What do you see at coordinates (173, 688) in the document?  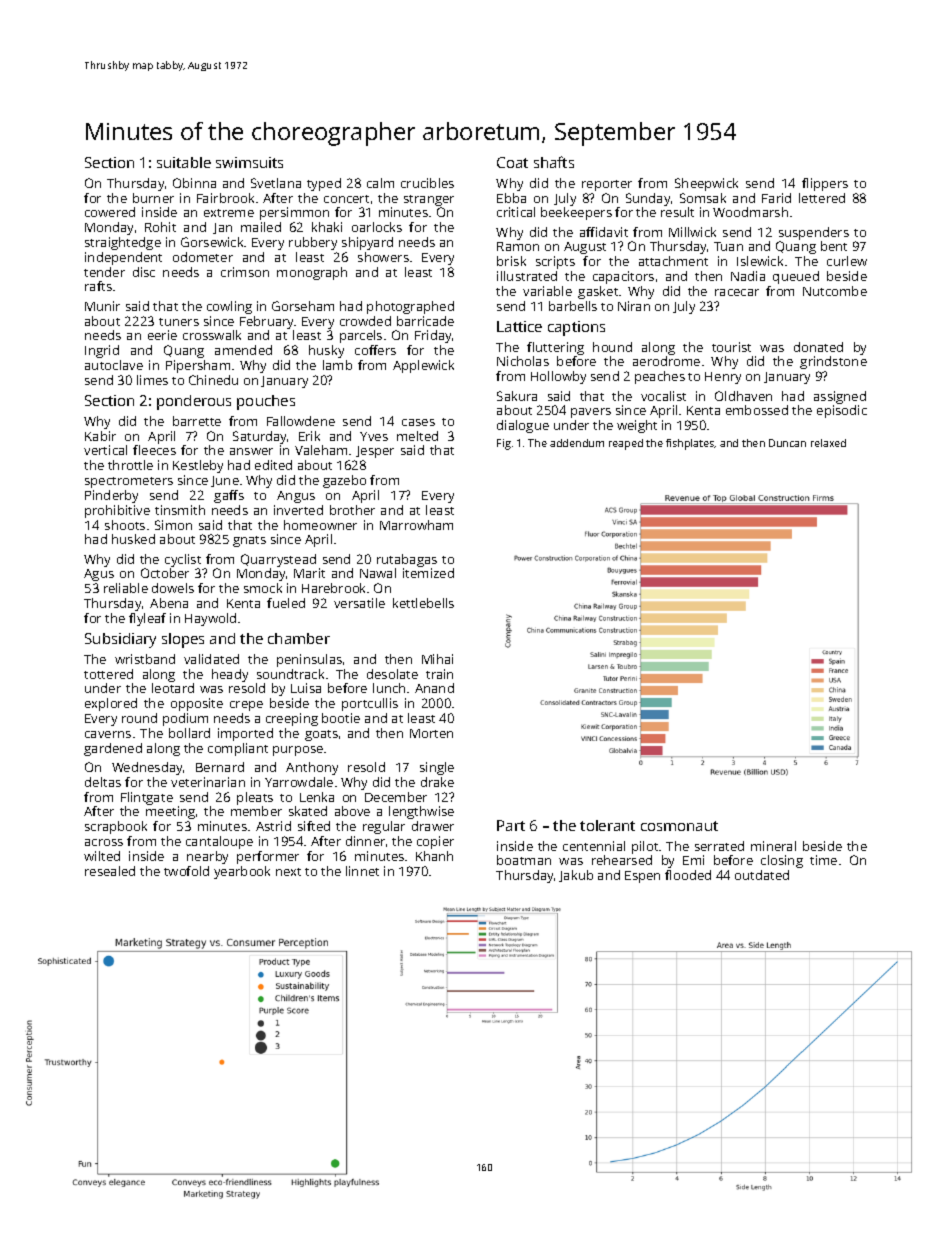 I see `leotard` at bounding box center [173, 688].
